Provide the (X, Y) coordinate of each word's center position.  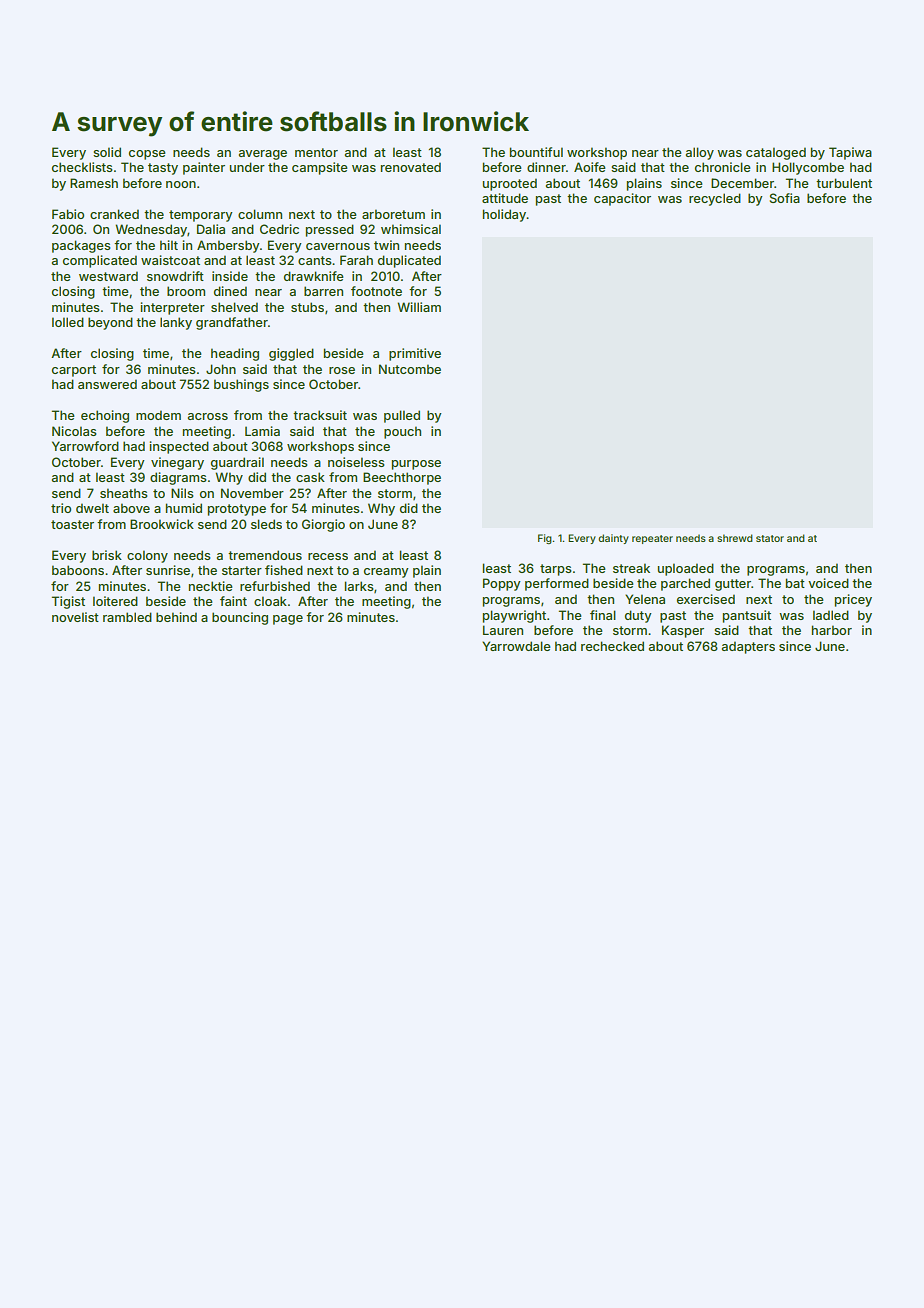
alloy (700, 153)
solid (107, 152)
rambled (127, 617)
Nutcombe (410, 369)
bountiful (536, 152)
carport (74, 371)
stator (770, 538)
